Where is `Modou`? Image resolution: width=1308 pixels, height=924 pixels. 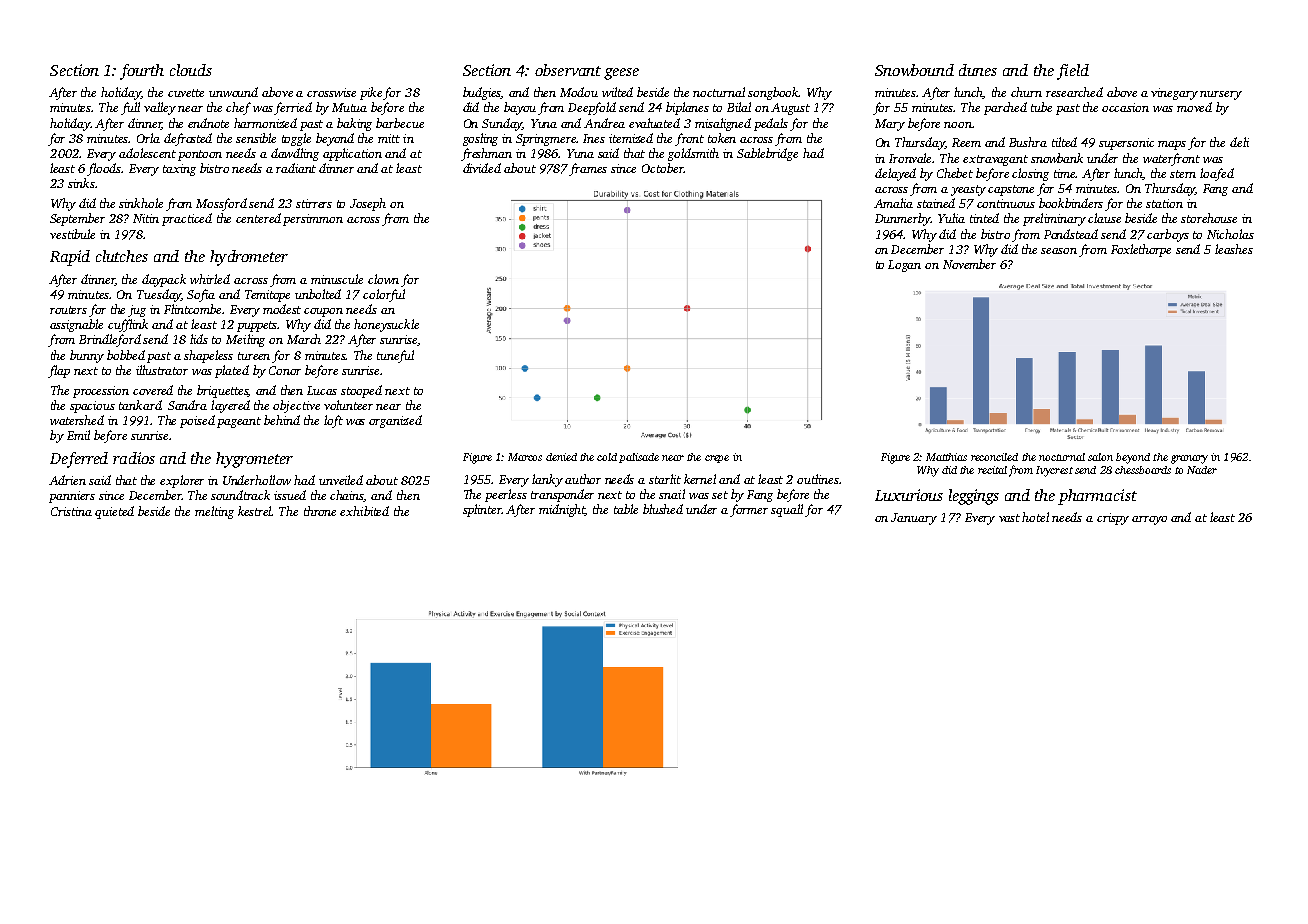 Modou is located at coordinates (579, 92).
